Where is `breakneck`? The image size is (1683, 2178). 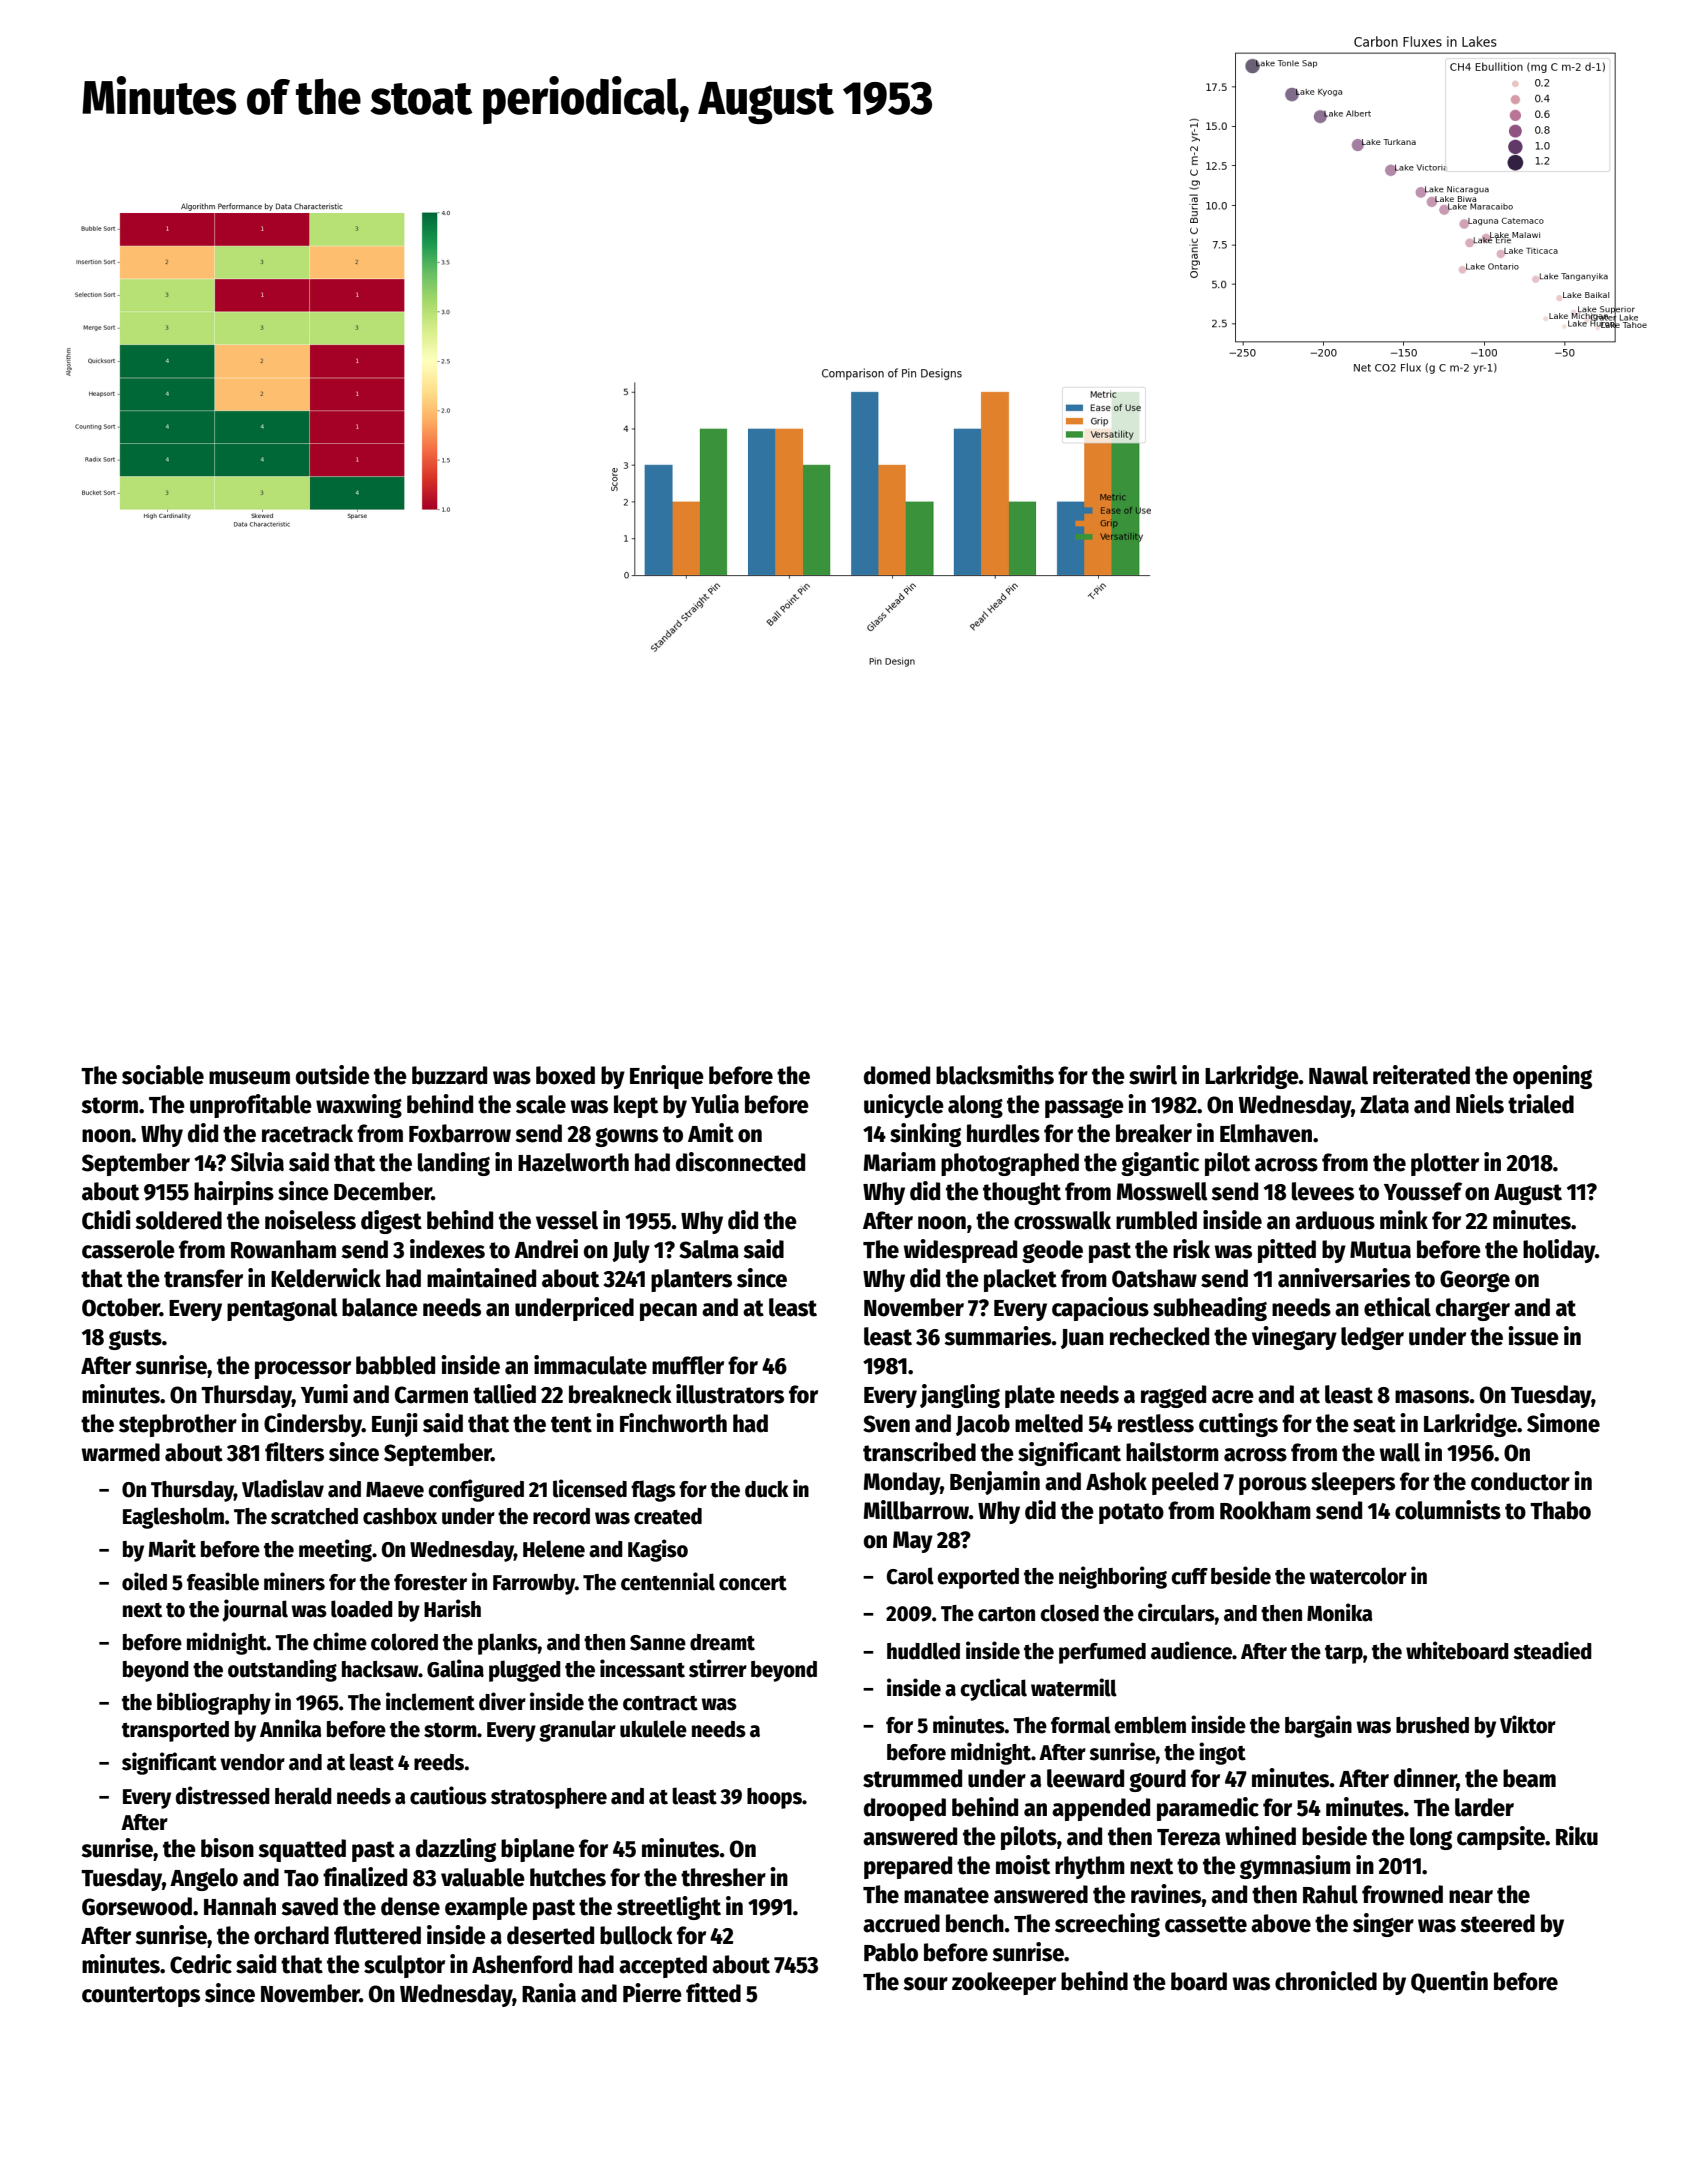
breakneck is located at coordinates (620, 1394).
